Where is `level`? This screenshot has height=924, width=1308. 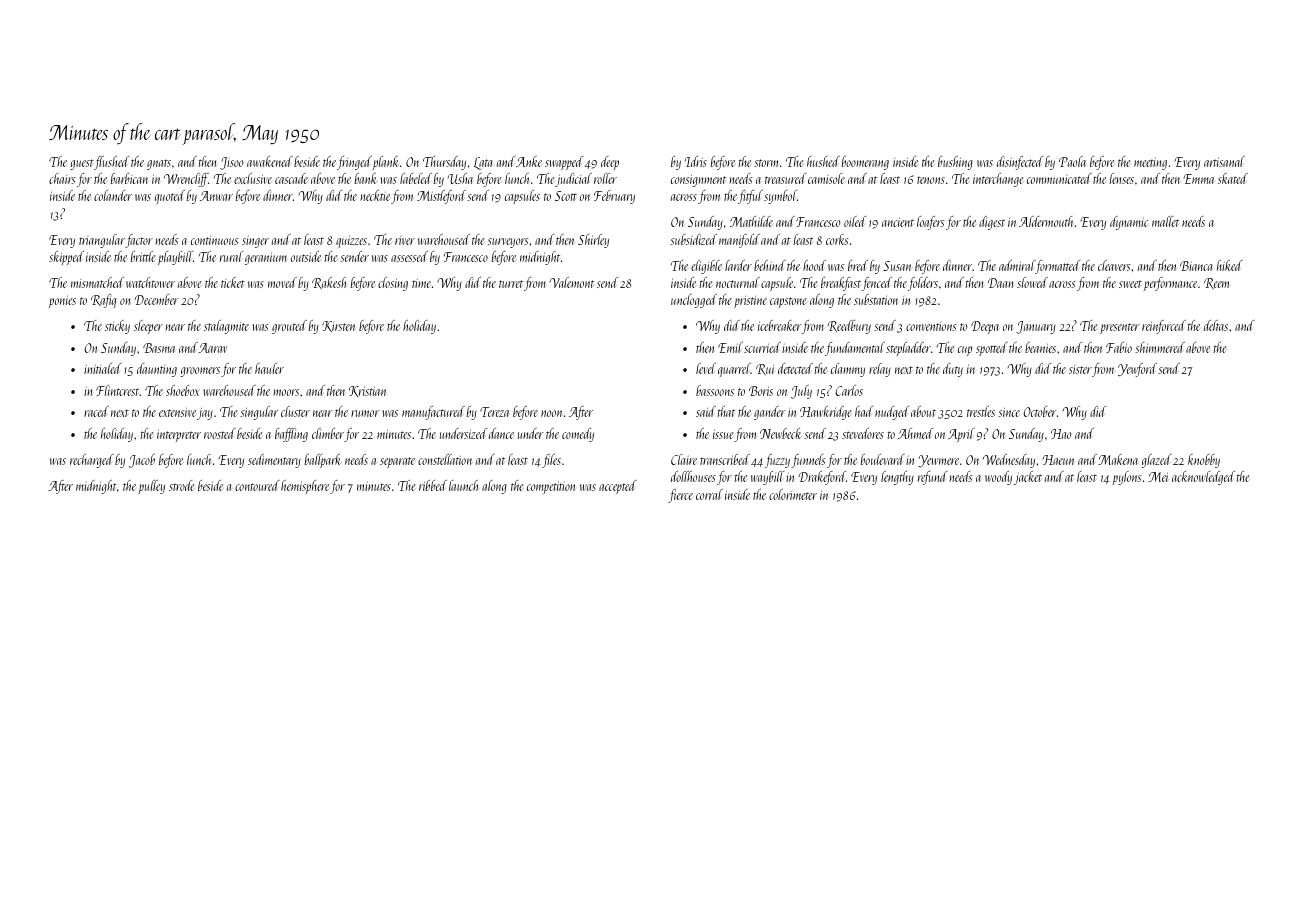
level is located at coordinates (706, 368).
